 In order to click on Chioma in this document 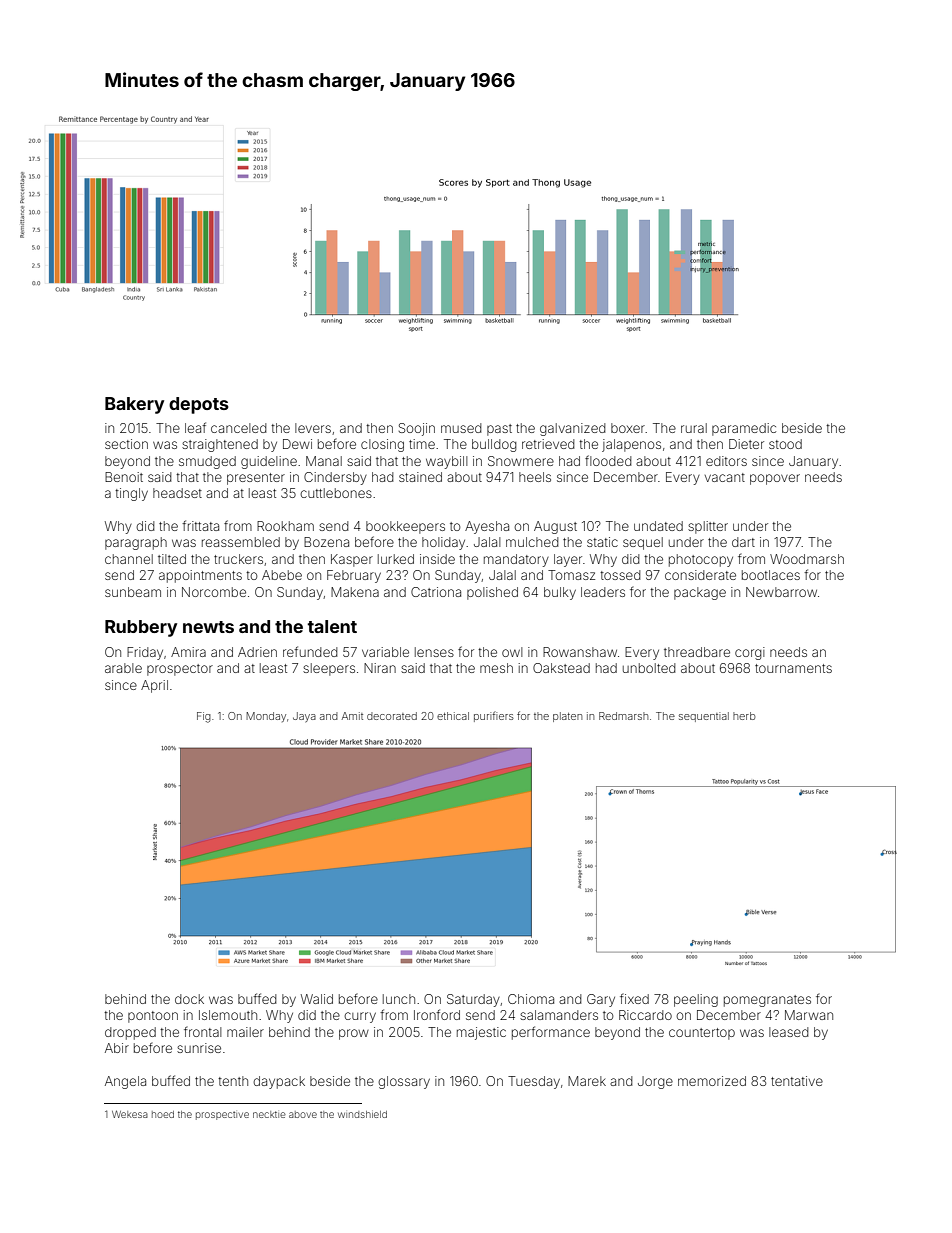, I will do `click(531, 999)`.
